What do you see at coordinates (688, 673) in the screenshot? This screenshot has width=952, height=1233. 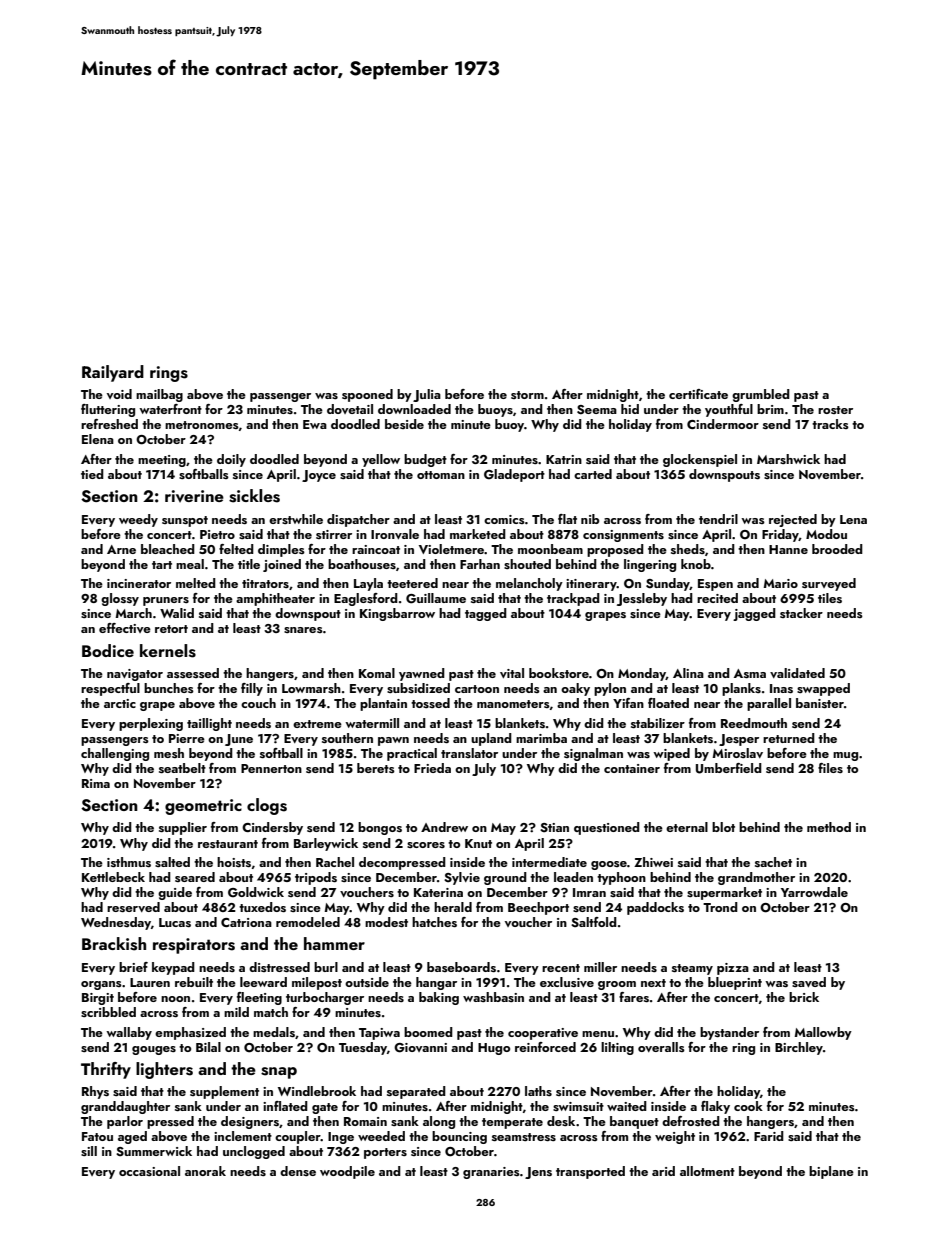 I see `Alina` at bounding box center [688, 673].
